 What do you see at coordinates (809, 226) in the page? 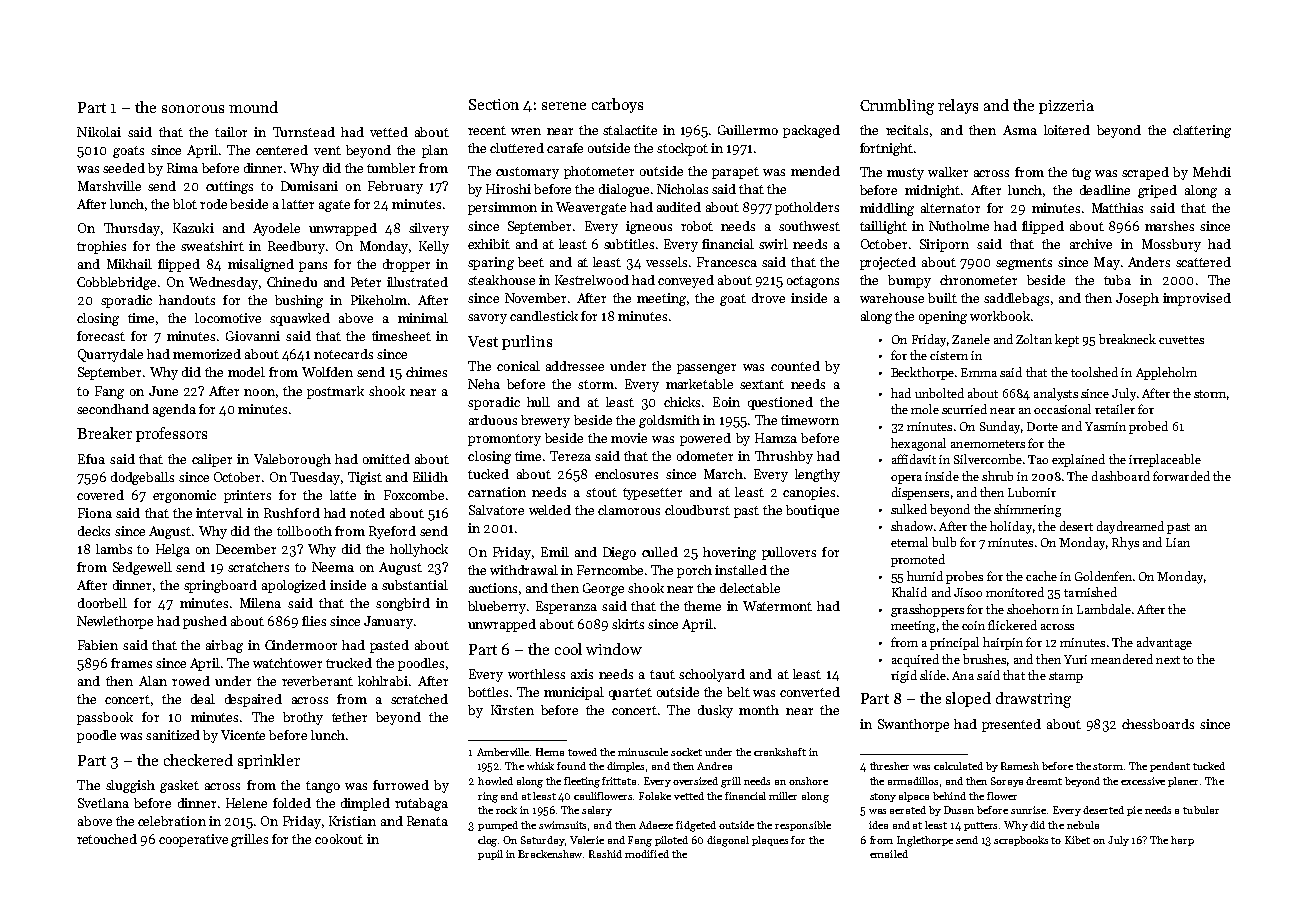
I see `southwest` at bounding box center [809, 226].
